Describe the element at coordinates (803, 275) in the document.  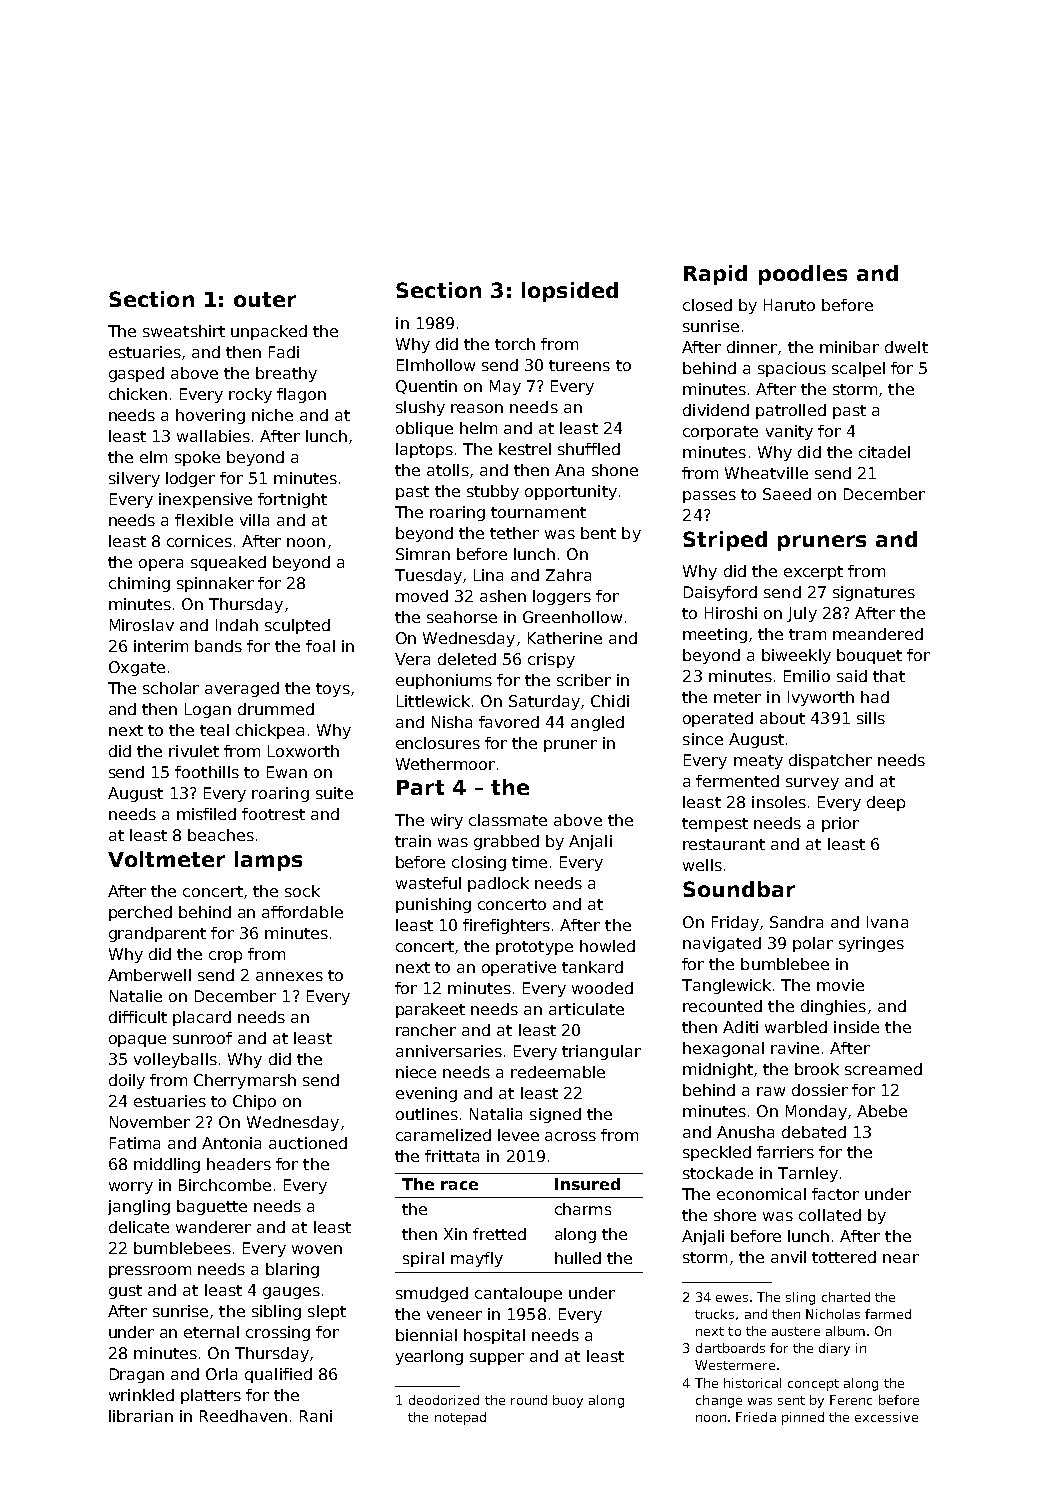
I see `poodles` at that location.
